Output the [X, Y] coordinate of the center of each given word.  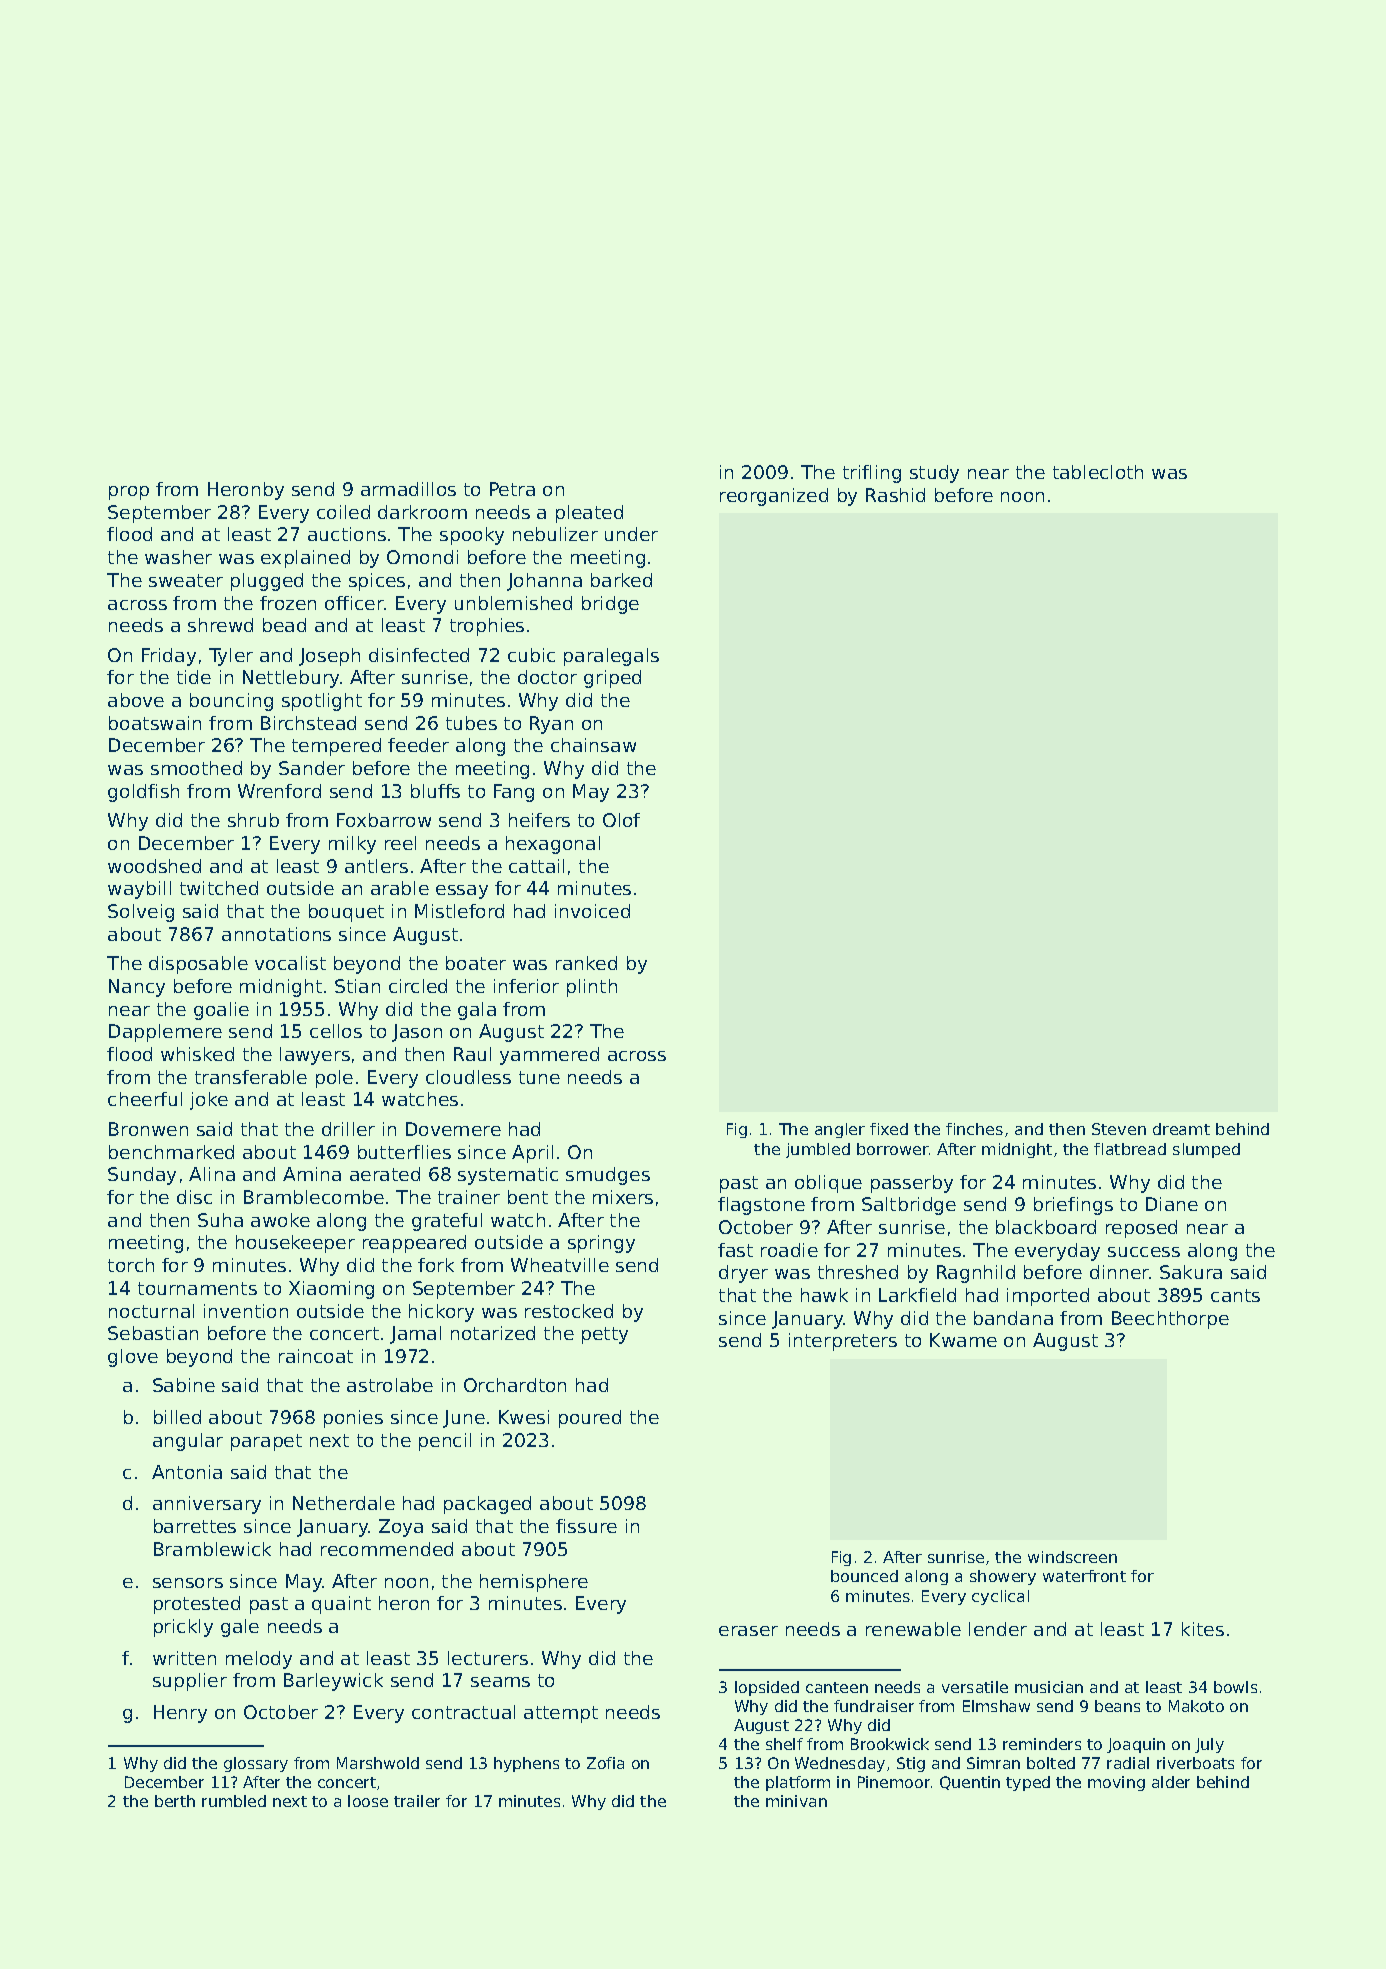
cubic [531, 655]
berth [175, 1801]
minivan [796, 1801]
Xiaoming [331, 1290]
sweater [186, 580]
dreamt [1181, 1129]
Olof [621, 820]
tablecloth [1098, 472]
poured [590, 1419]
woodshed [154, 866]
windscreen [1072, 1557]
